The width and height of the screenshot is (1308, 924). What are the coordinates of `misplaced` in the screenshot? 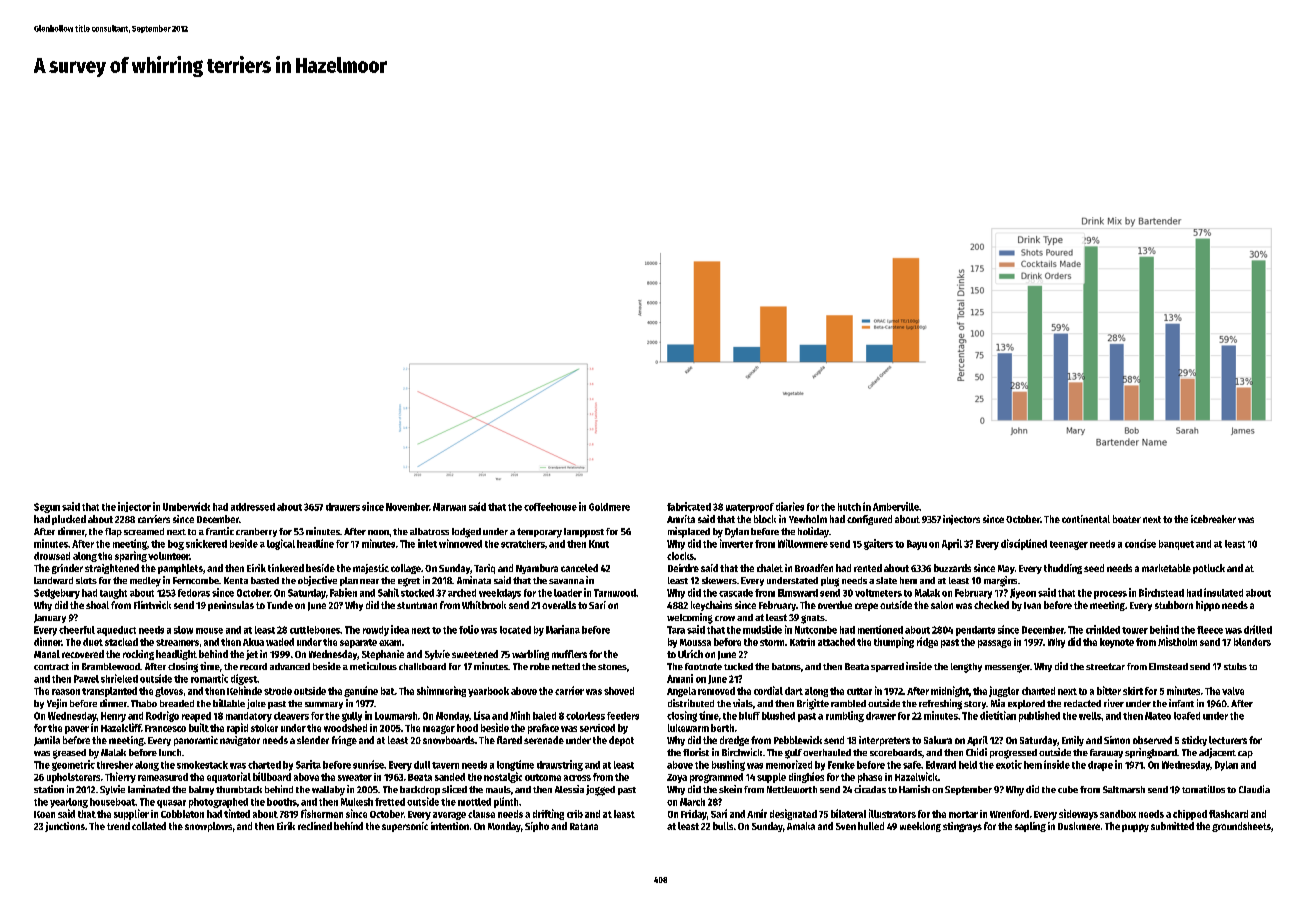 It's located at (689, 532).
